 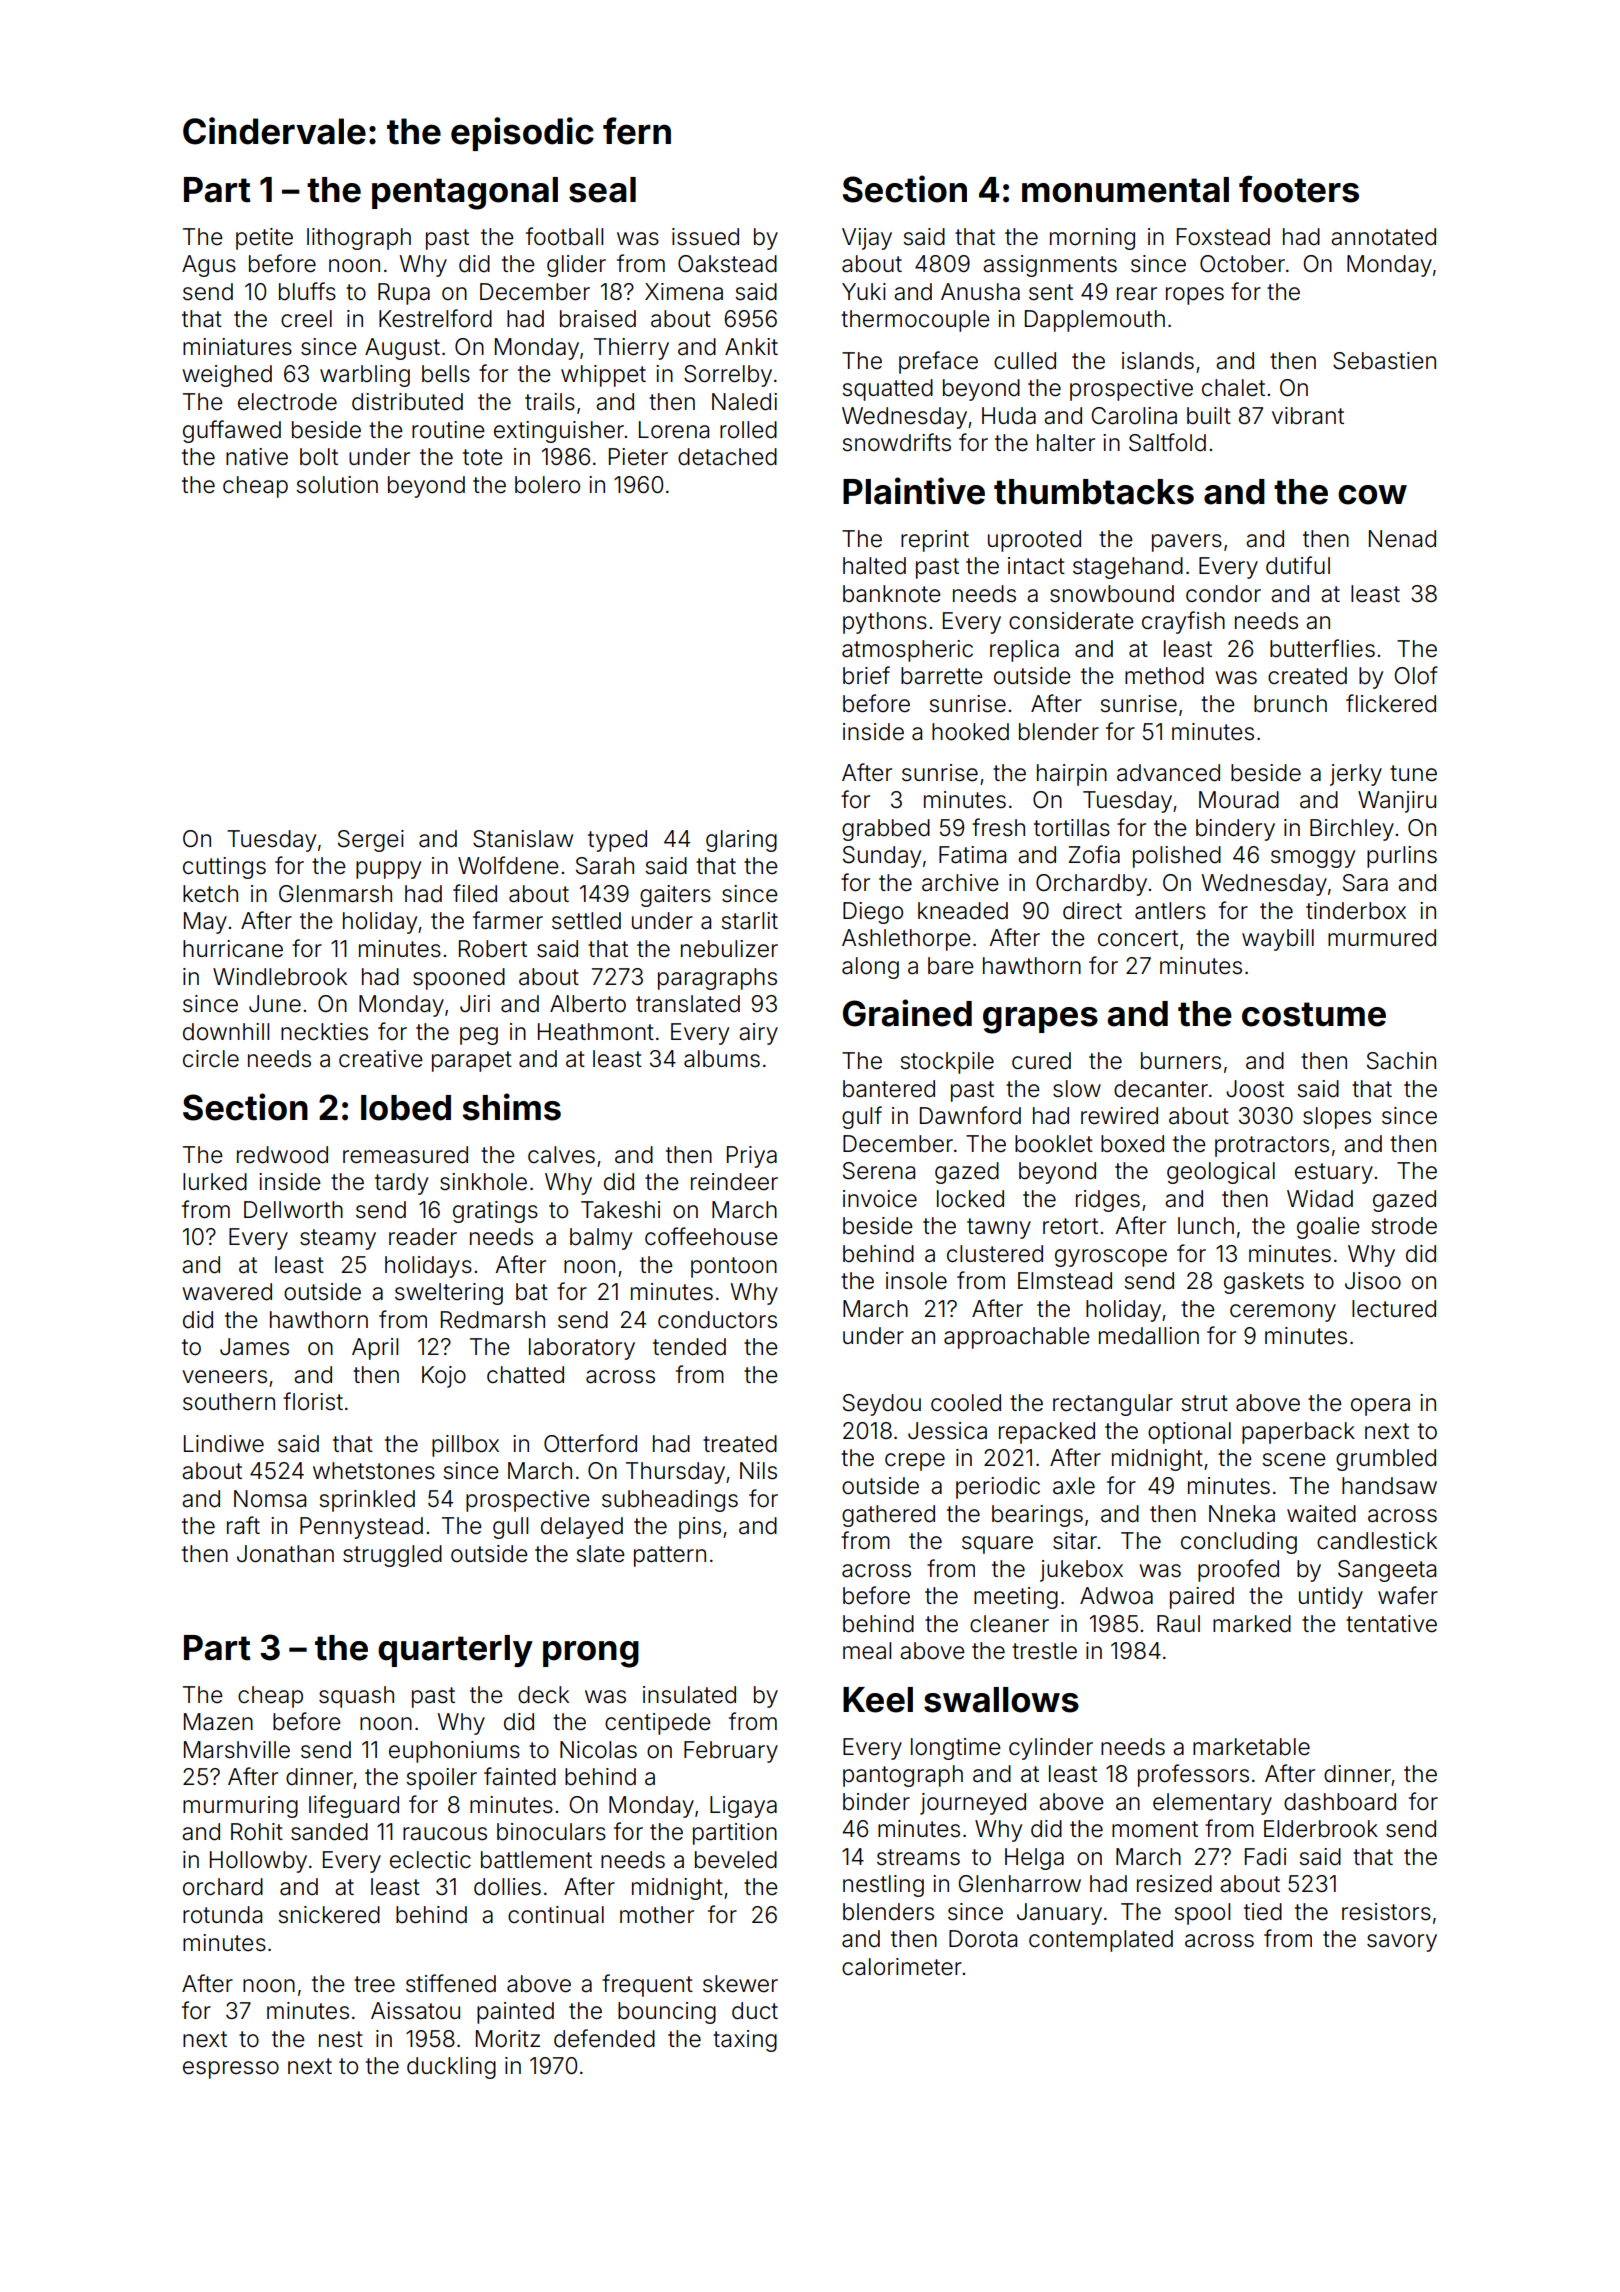 What do you see at coordinates (1223, 594) in the image?
I see `condor` at bounding box center [1223, 594].
